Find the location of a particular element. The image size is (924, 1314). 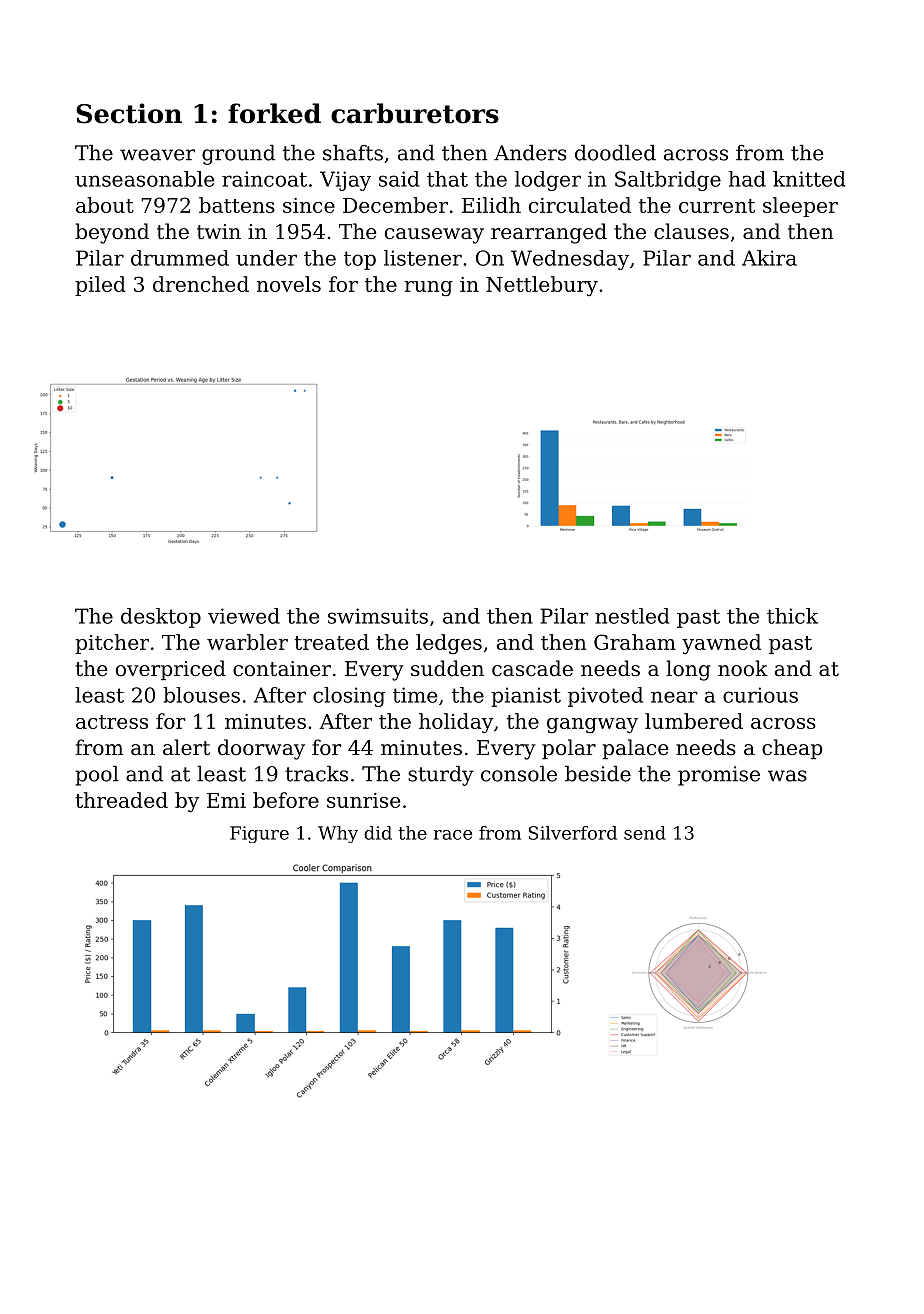

Anders is located at coordinates (530, 153).
